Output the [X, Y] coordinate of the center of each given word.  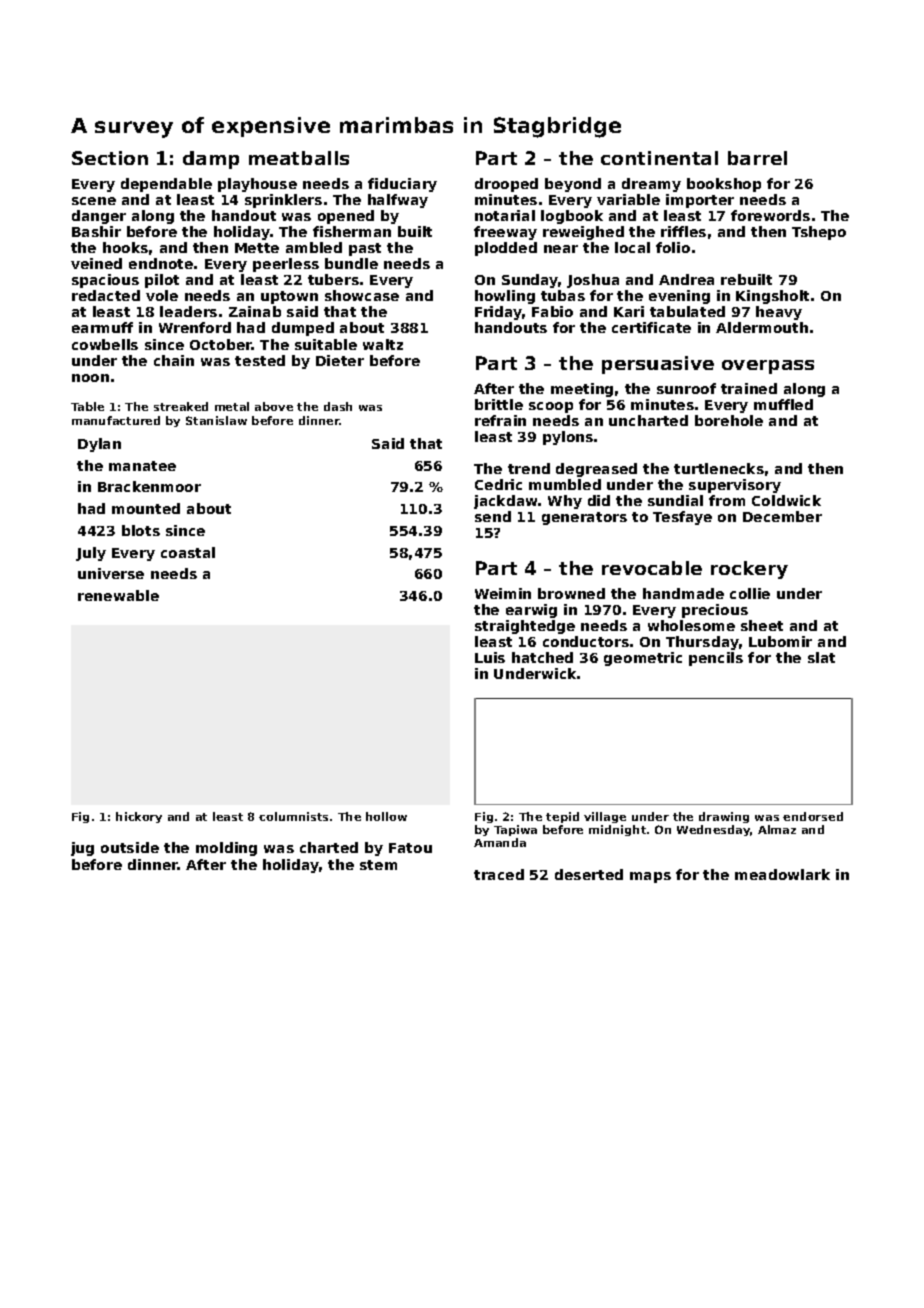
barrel [757, 158]
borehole [729, 420]
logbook [572, 217]
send [493, 516]
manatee [142, 466]
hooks [125, 247]
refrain [500, 420]
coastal [188, 552]
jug [82, 849]
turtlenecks [719, 468]
